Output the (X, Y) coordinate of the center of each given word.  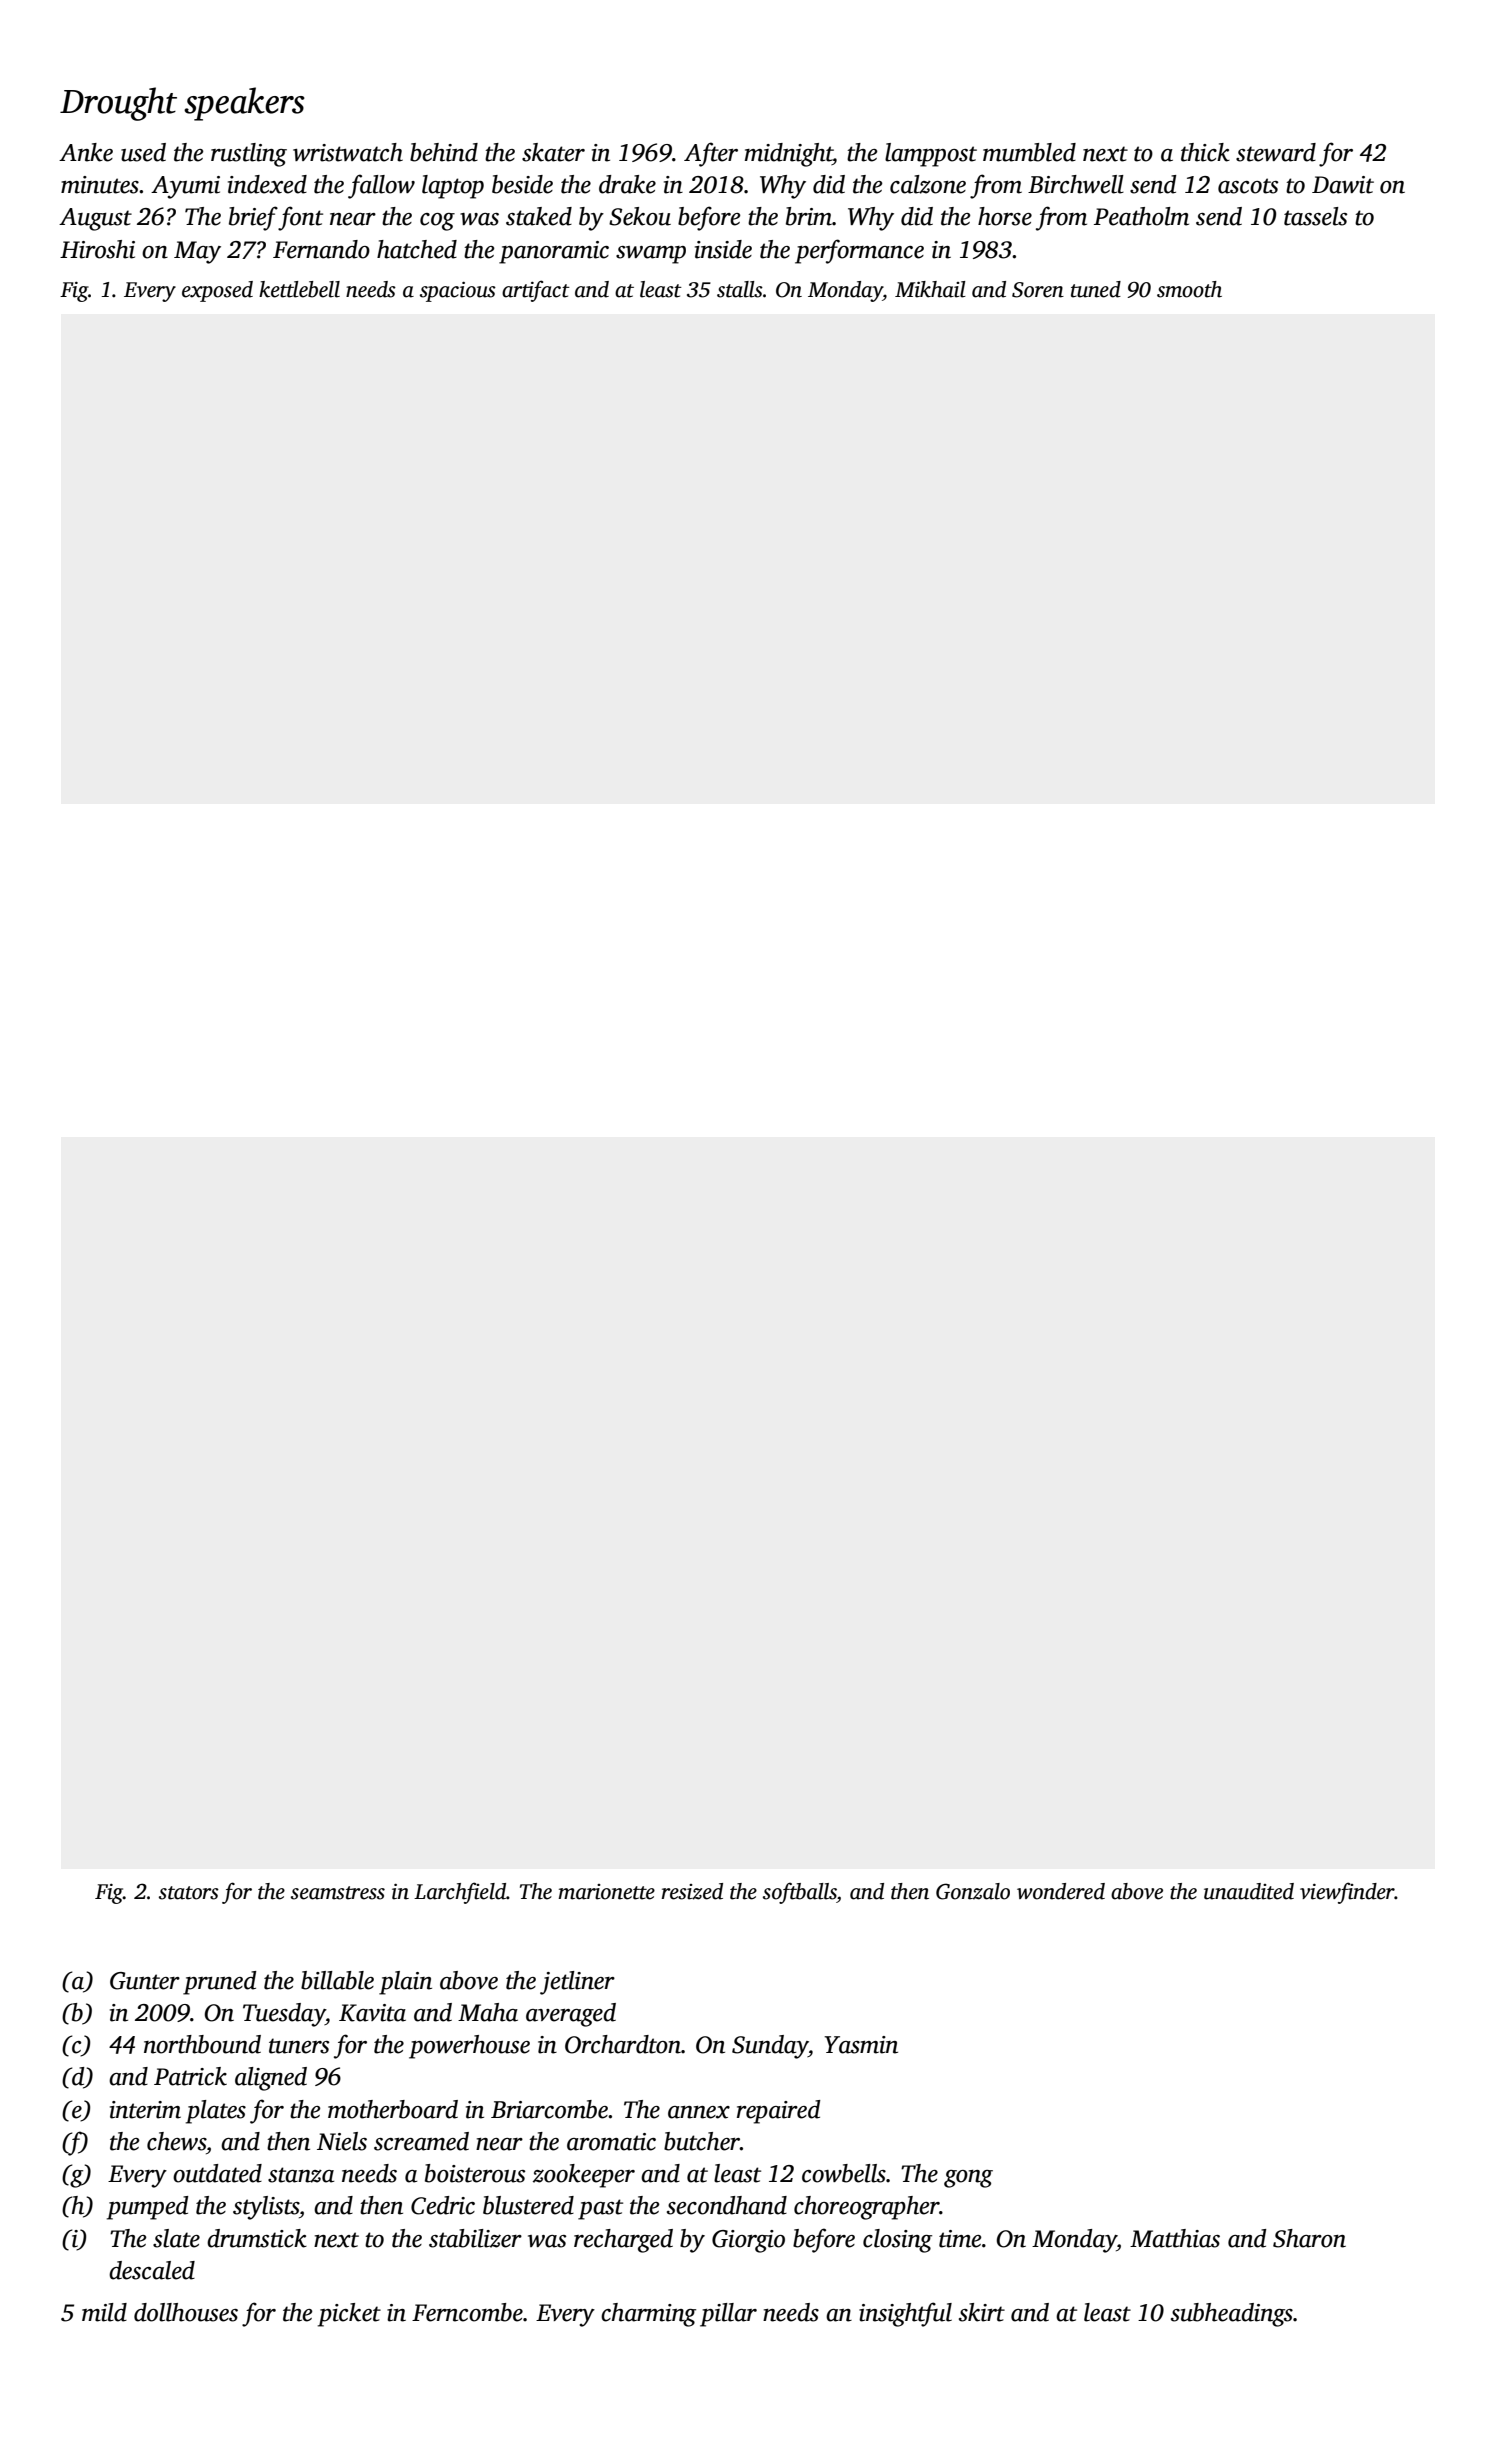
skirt (982, 2312)
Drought (118, 104)
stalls (740, 289)
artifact (536, 291)
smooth (1189, 289)
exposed (217, 291)
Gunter (145, 1981)
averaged (571, 2015)
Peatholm (1141, 216)
